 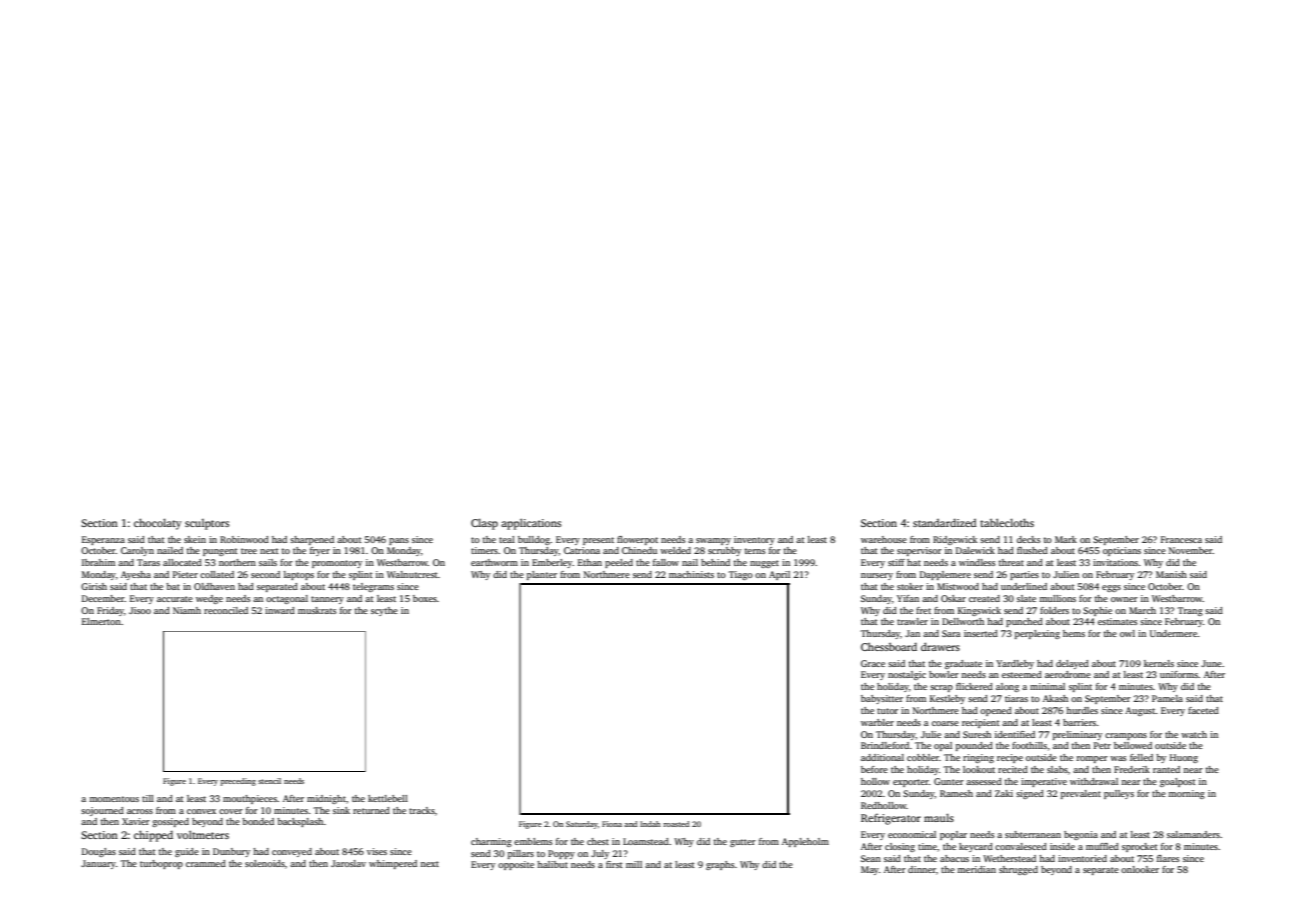 I want to click on graduate, so click(x=963, y=664).
